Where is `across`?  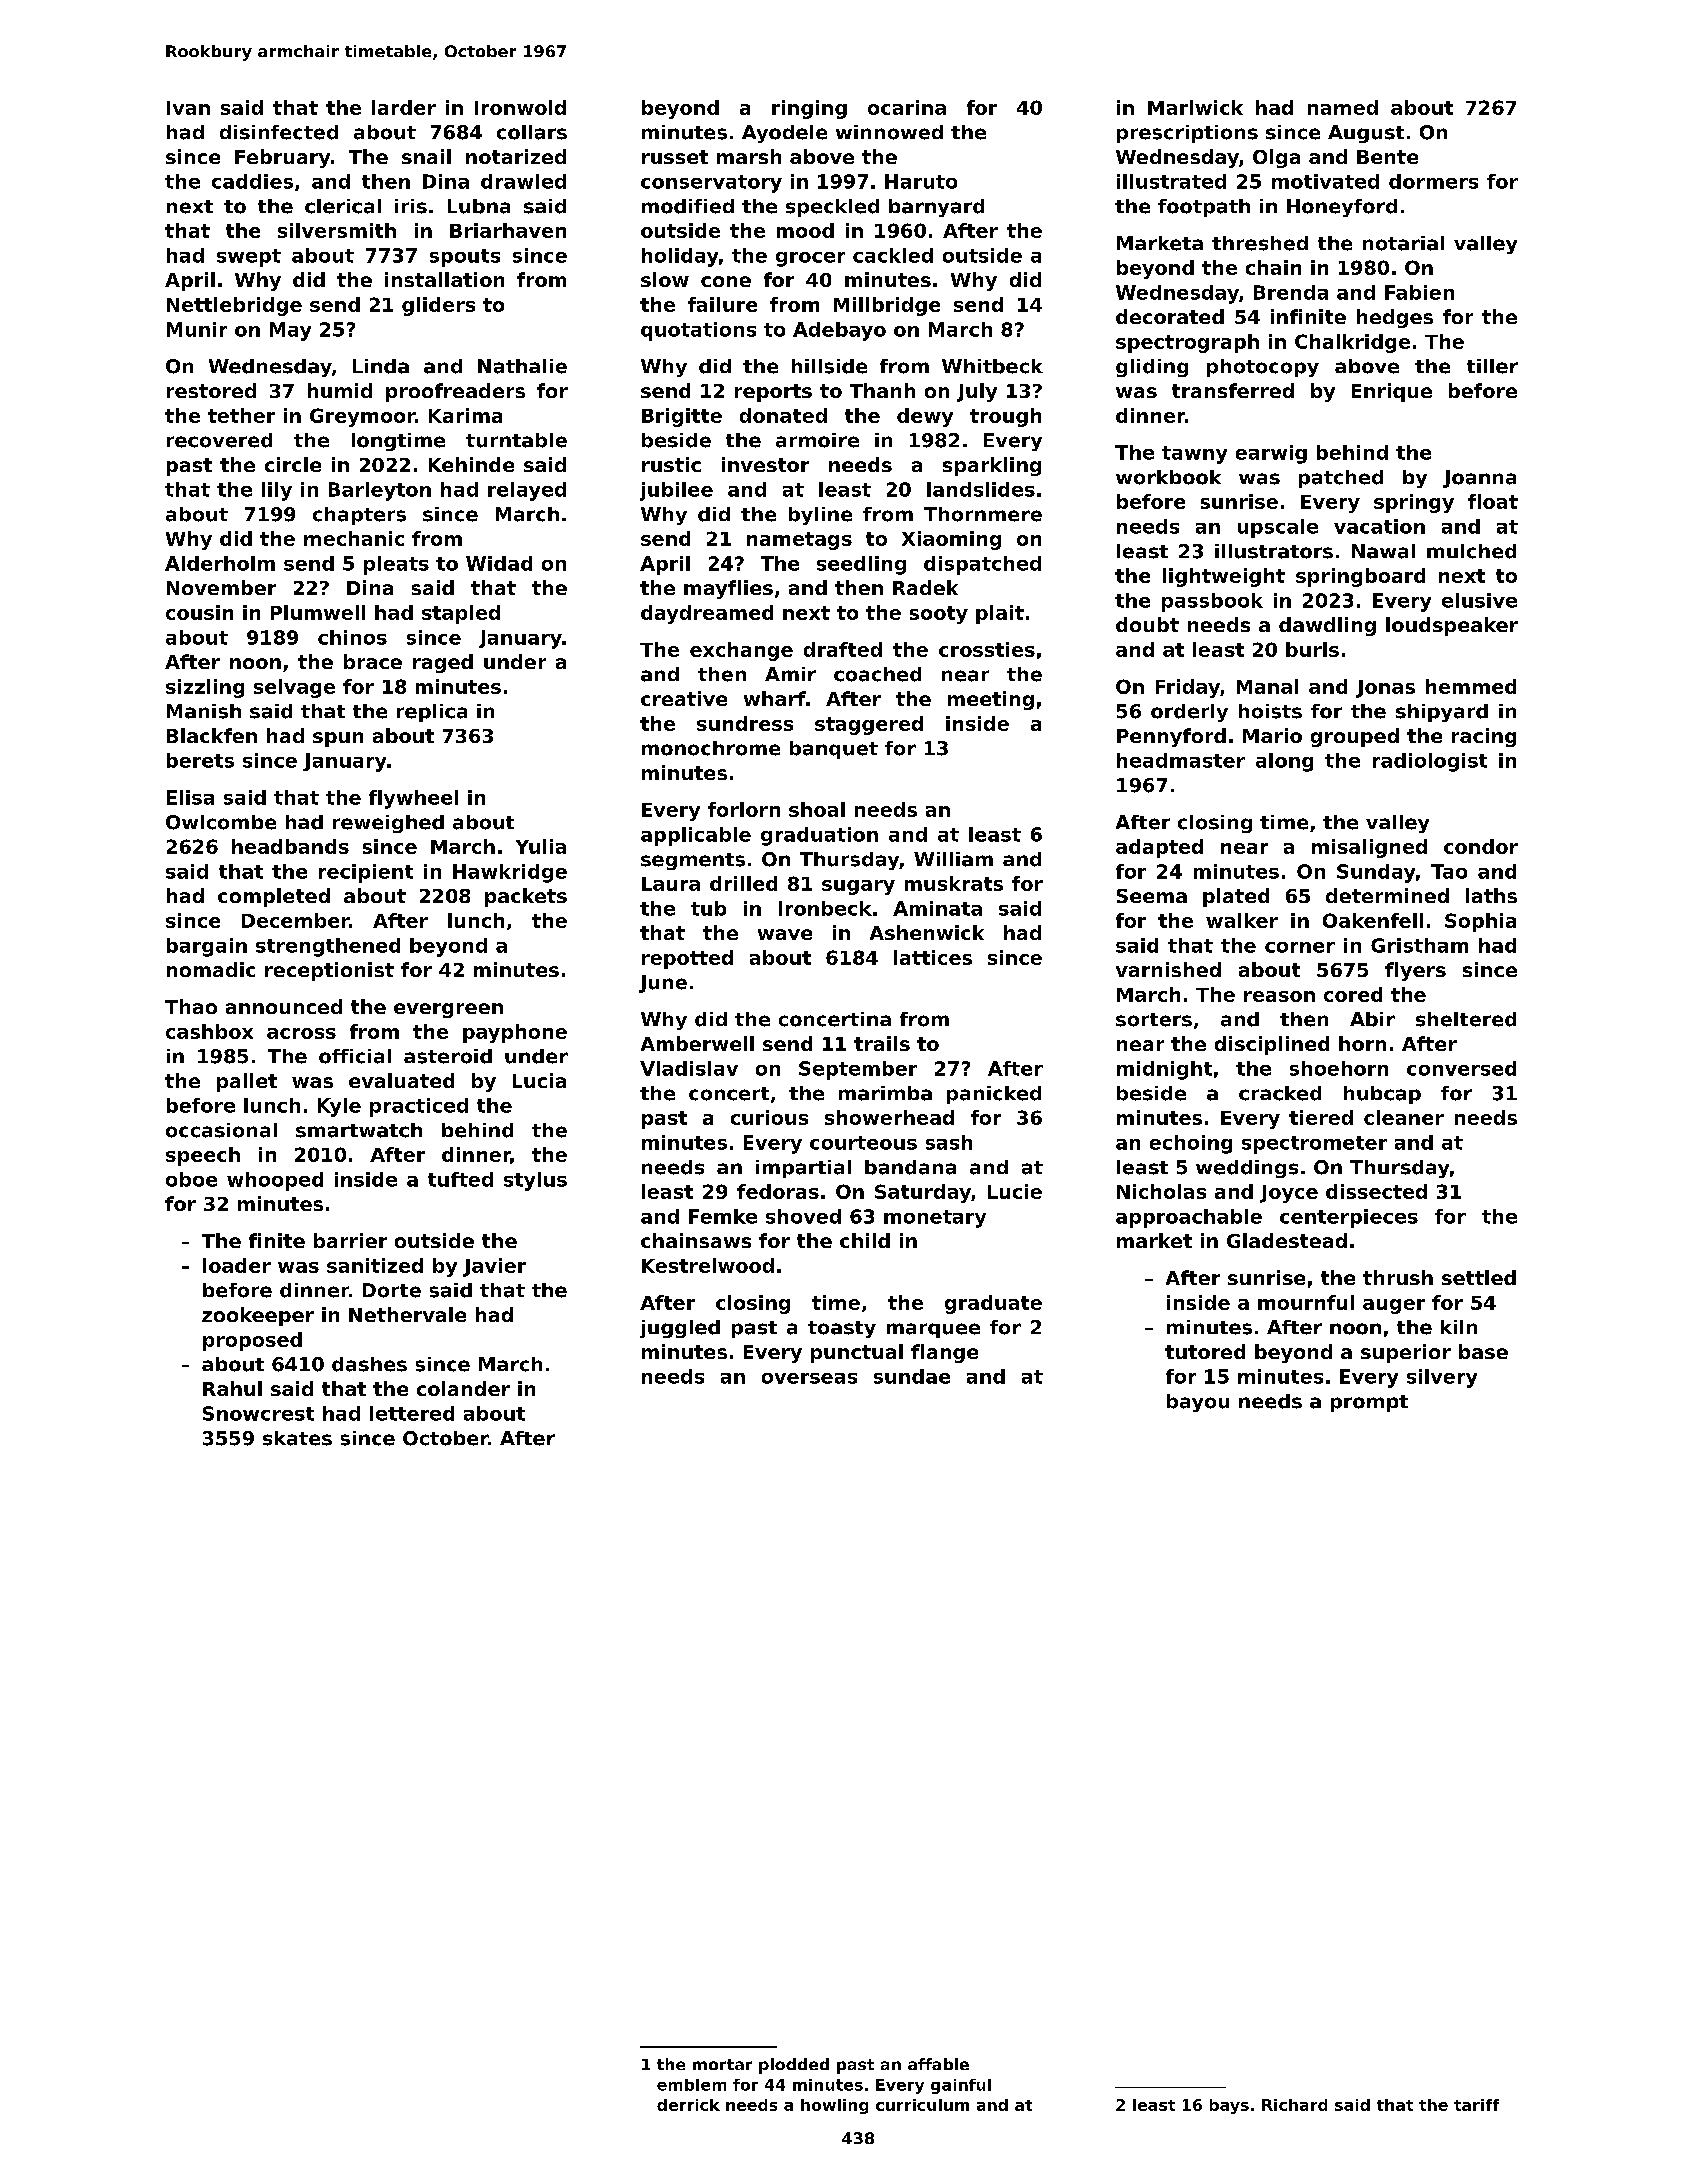
across is located at coordinates (301, 1033).
